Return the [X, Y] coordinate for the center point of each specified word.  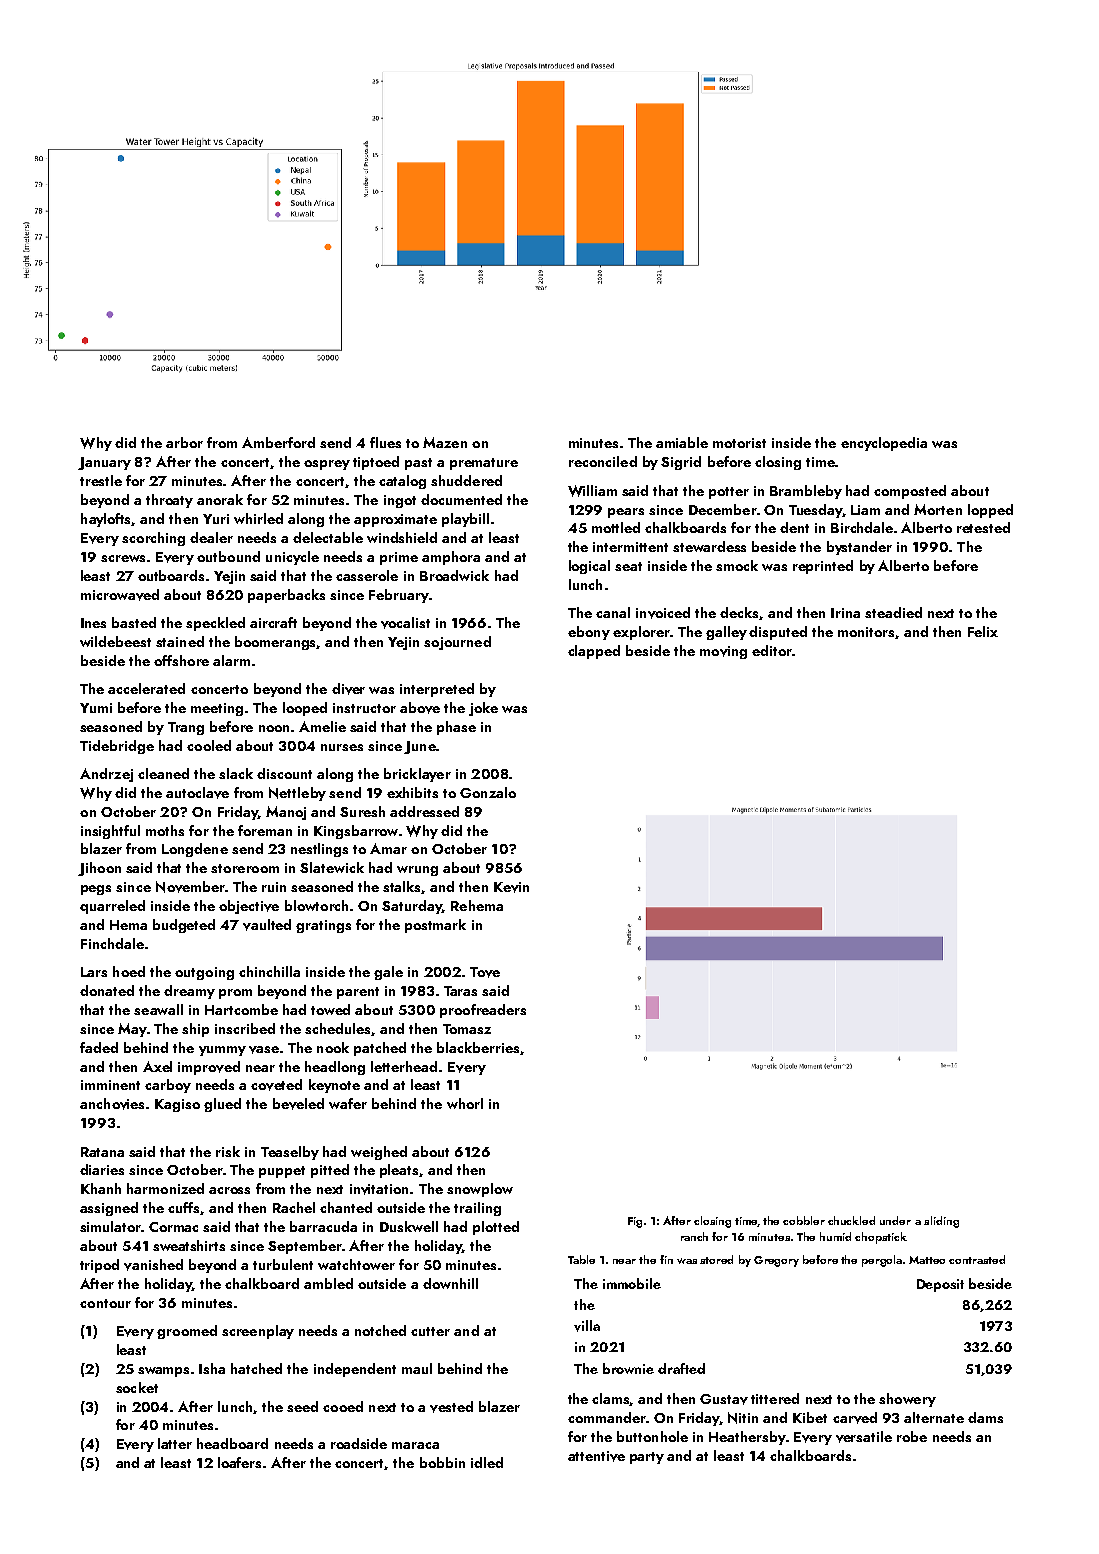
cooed [343, 1406]
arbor [184, 442]
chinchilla [269, 971]
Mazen [445, 442]
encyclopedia [884, 444]
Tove [485, 972]
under [895, 1220]
